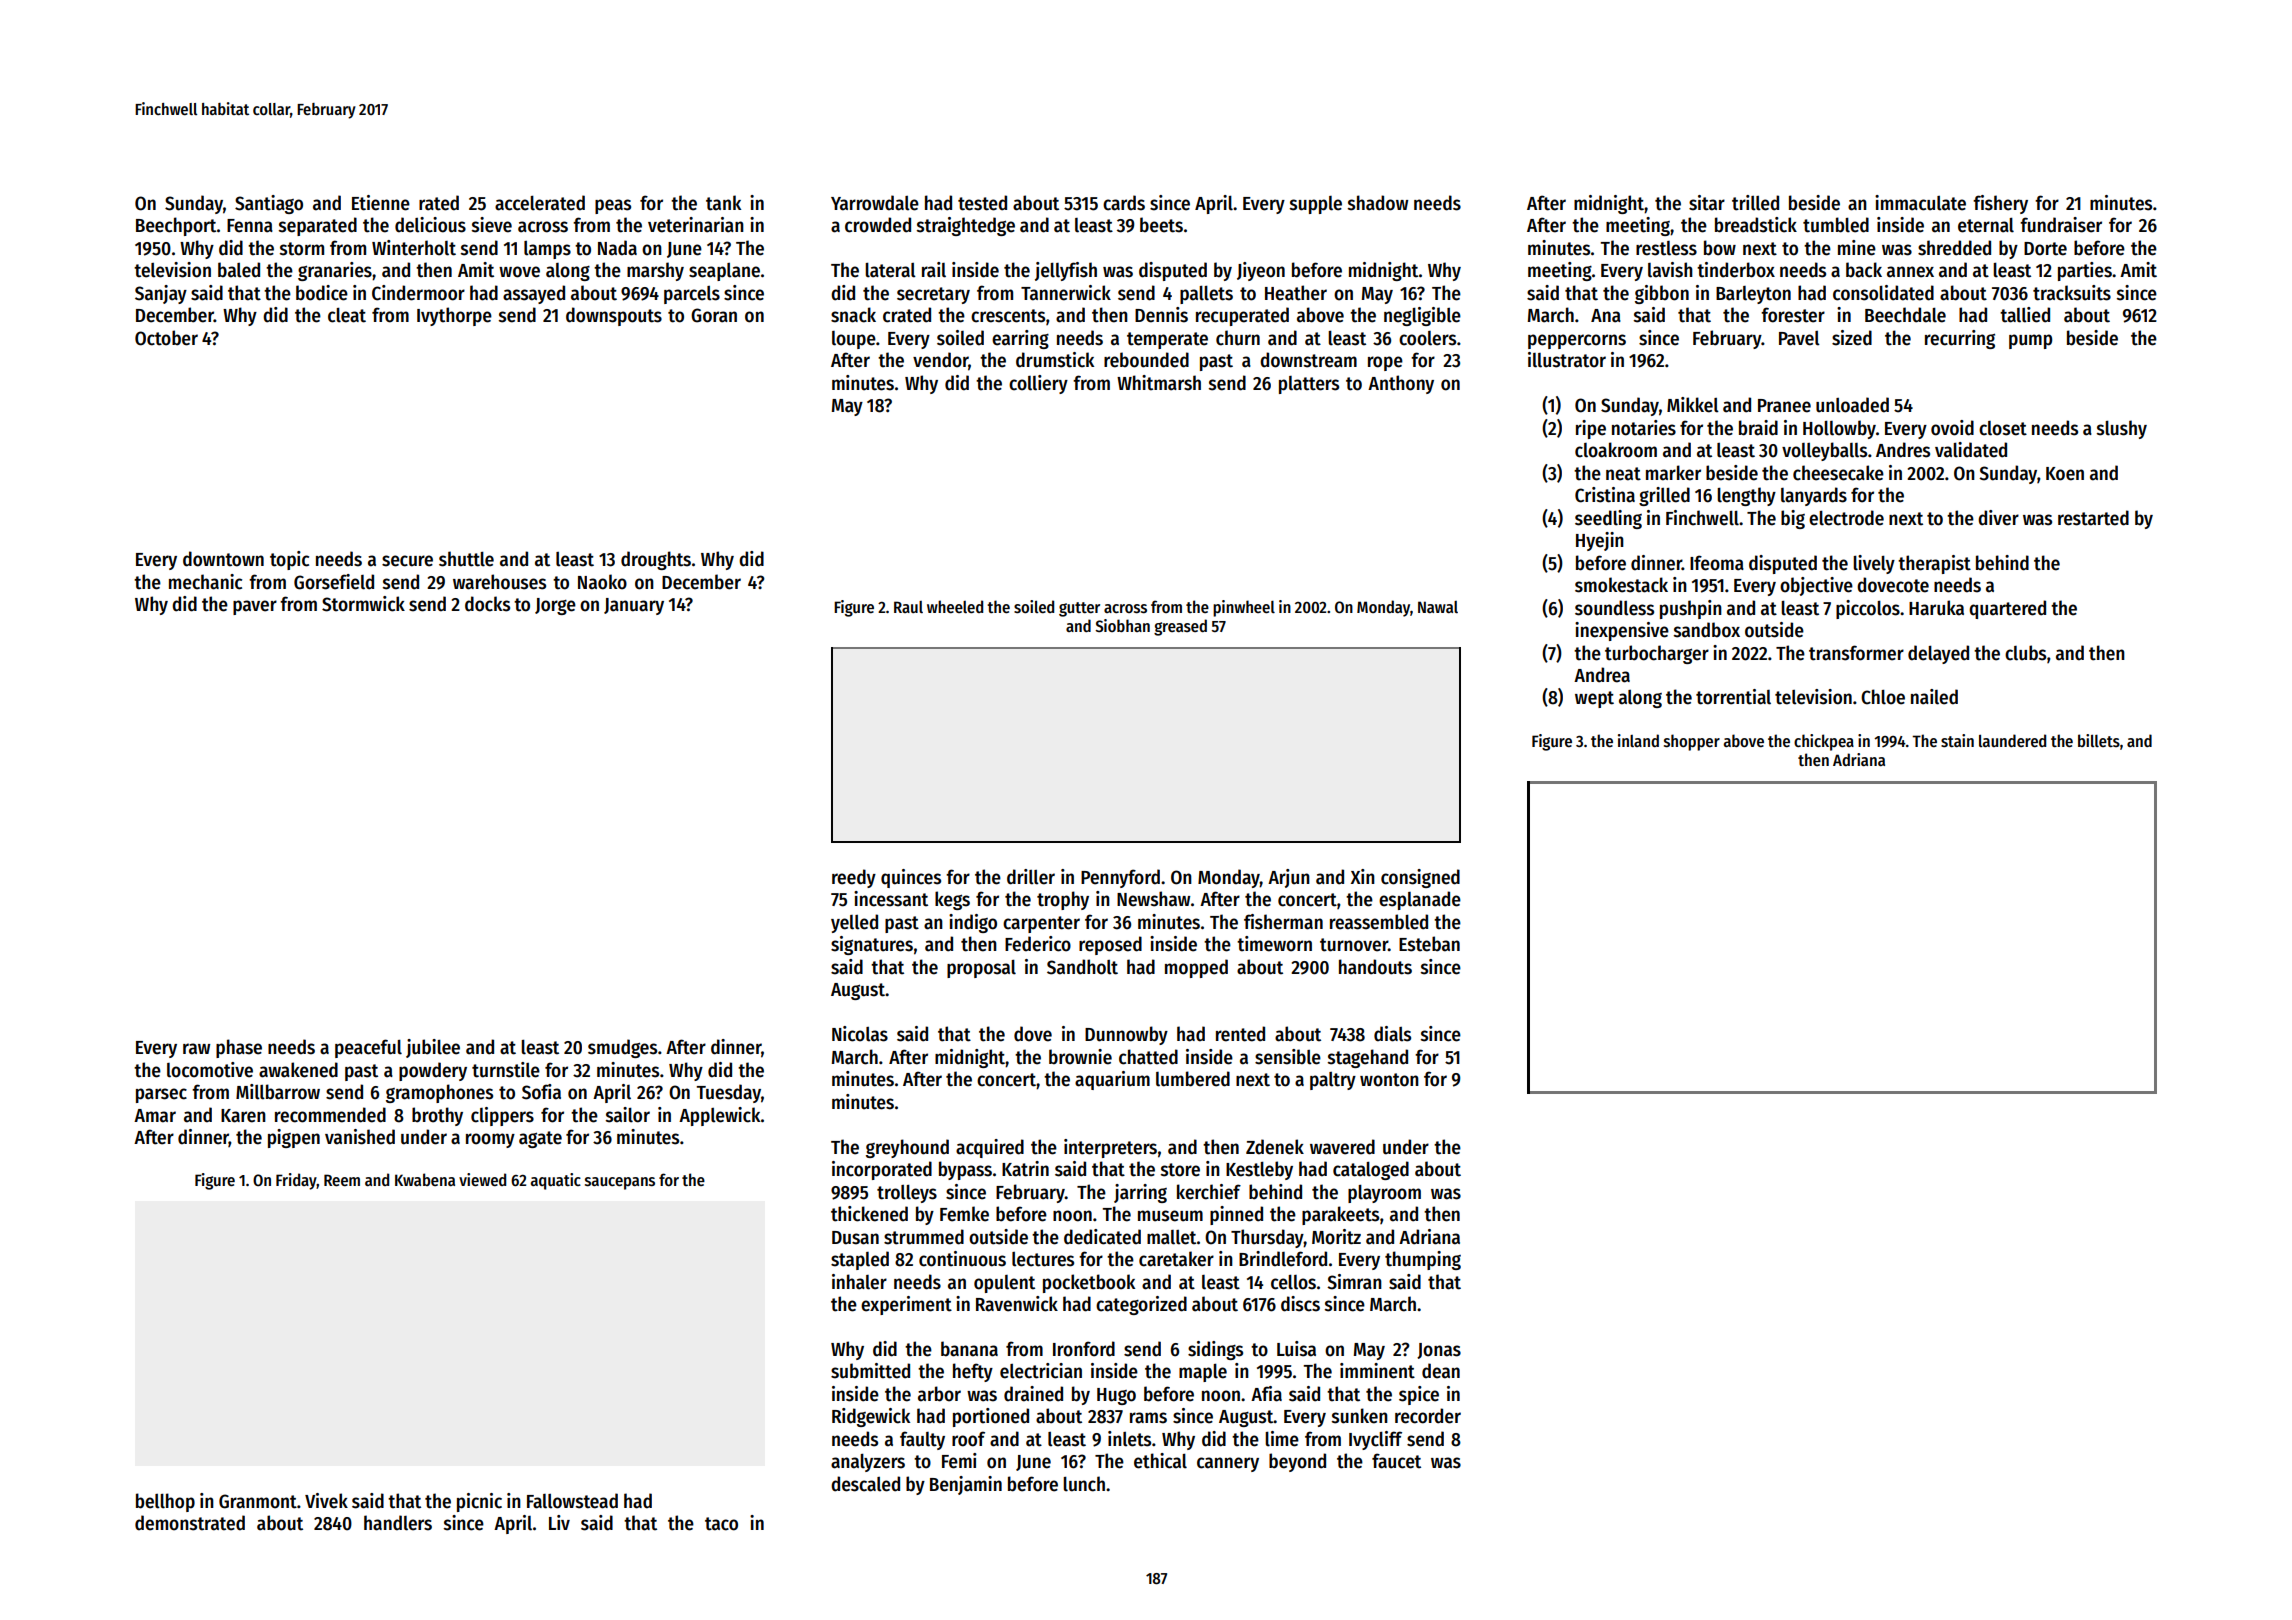 This document has width=2292, height=1620. What do you see at coordinates (165, 1502) in the document?
I see `bellhop` at bounding box center [165, 1502].
